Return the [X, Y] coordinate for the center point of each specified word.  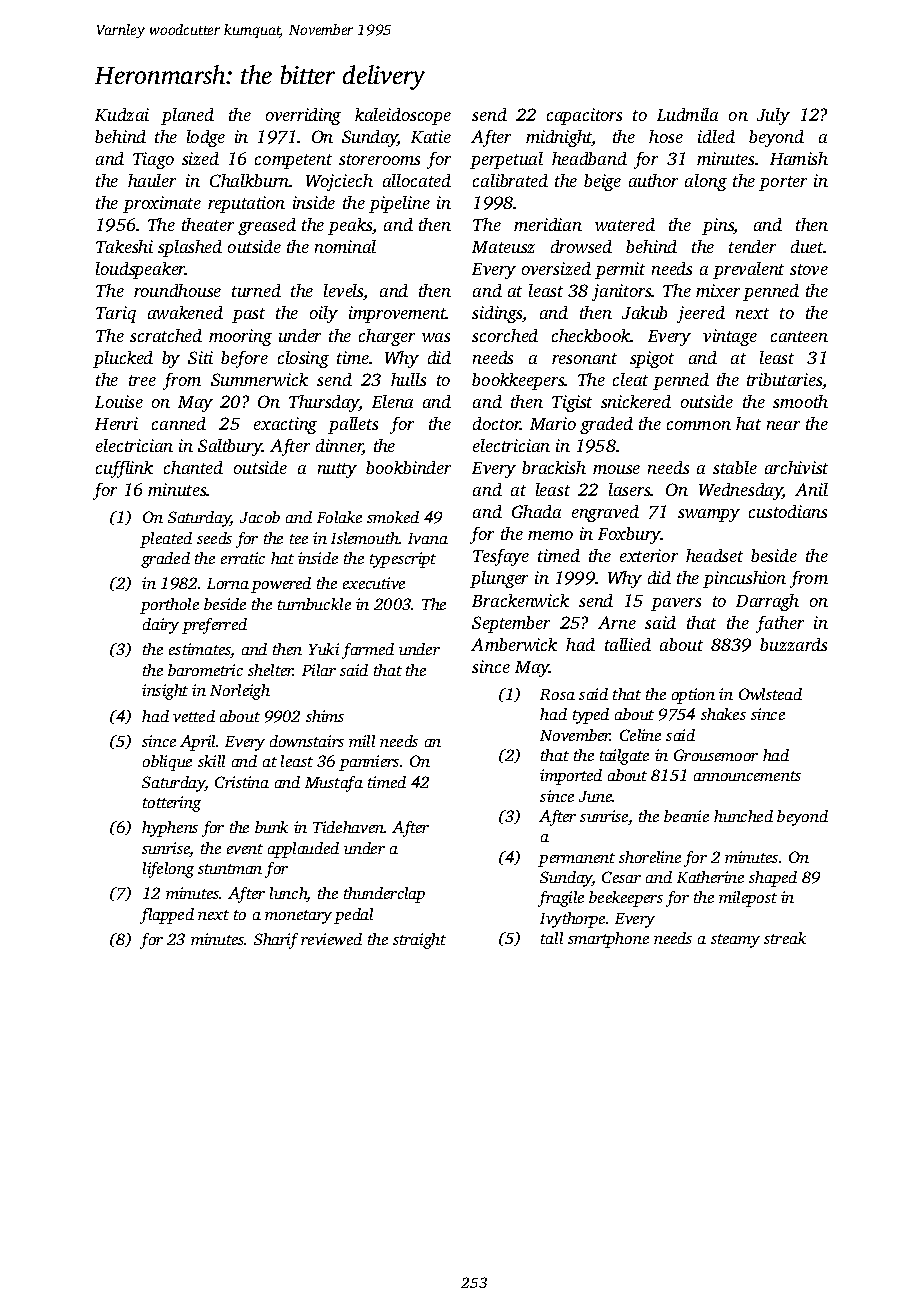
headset [714, 555]
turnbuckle [314, 604]
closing [303, 359]
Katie [431, 136]
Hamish [799, 158]
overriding [303, 116]
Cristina [242, 782]
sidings [497, 314]
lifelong [168, 870]
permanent [576, 860]
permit [620, 270]
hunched [743, 816]
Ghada [536, 511]
